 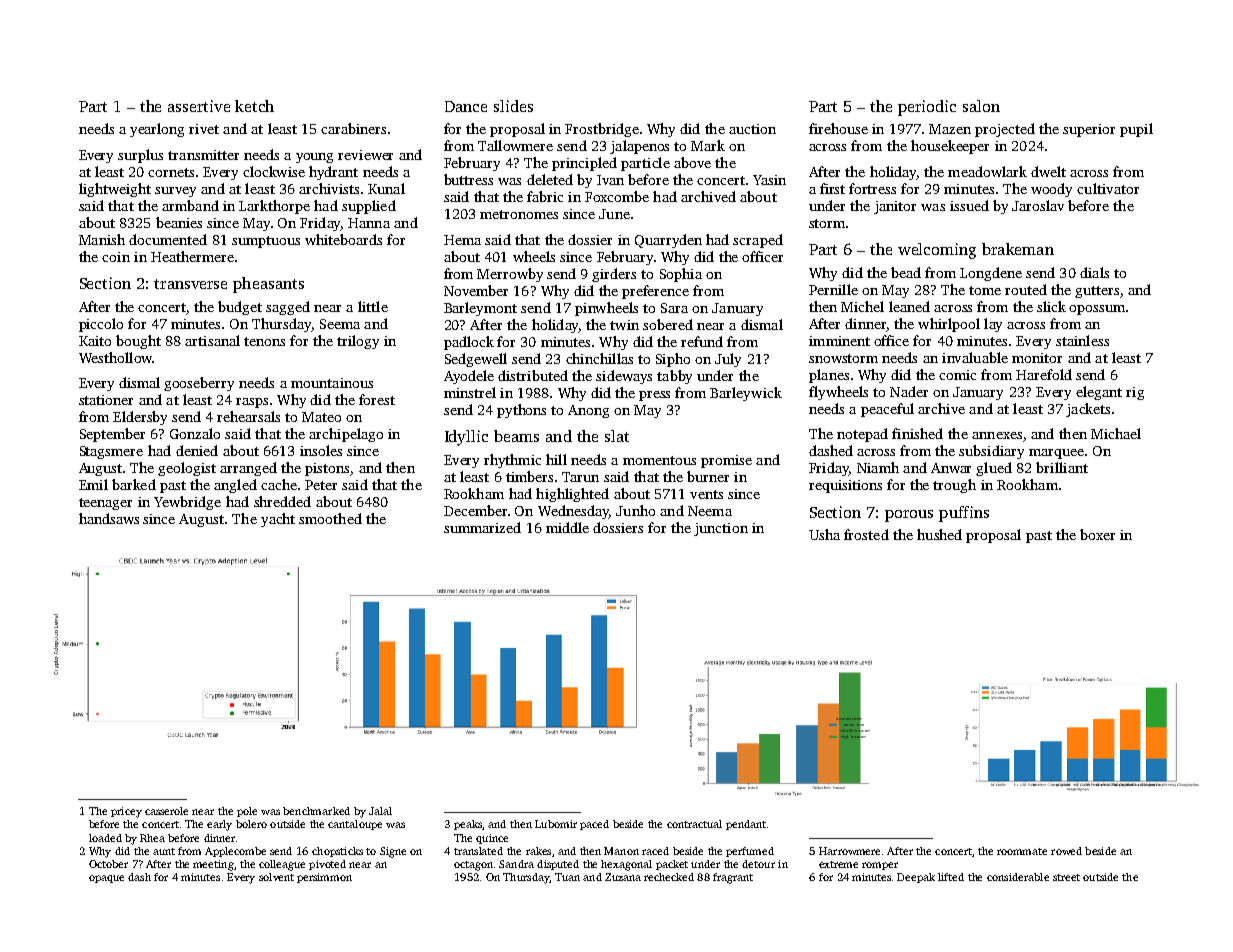 What do you see at coordinates (482, 527) in the screenshot?
I see `summarized` at bounding box center [482, 527].
